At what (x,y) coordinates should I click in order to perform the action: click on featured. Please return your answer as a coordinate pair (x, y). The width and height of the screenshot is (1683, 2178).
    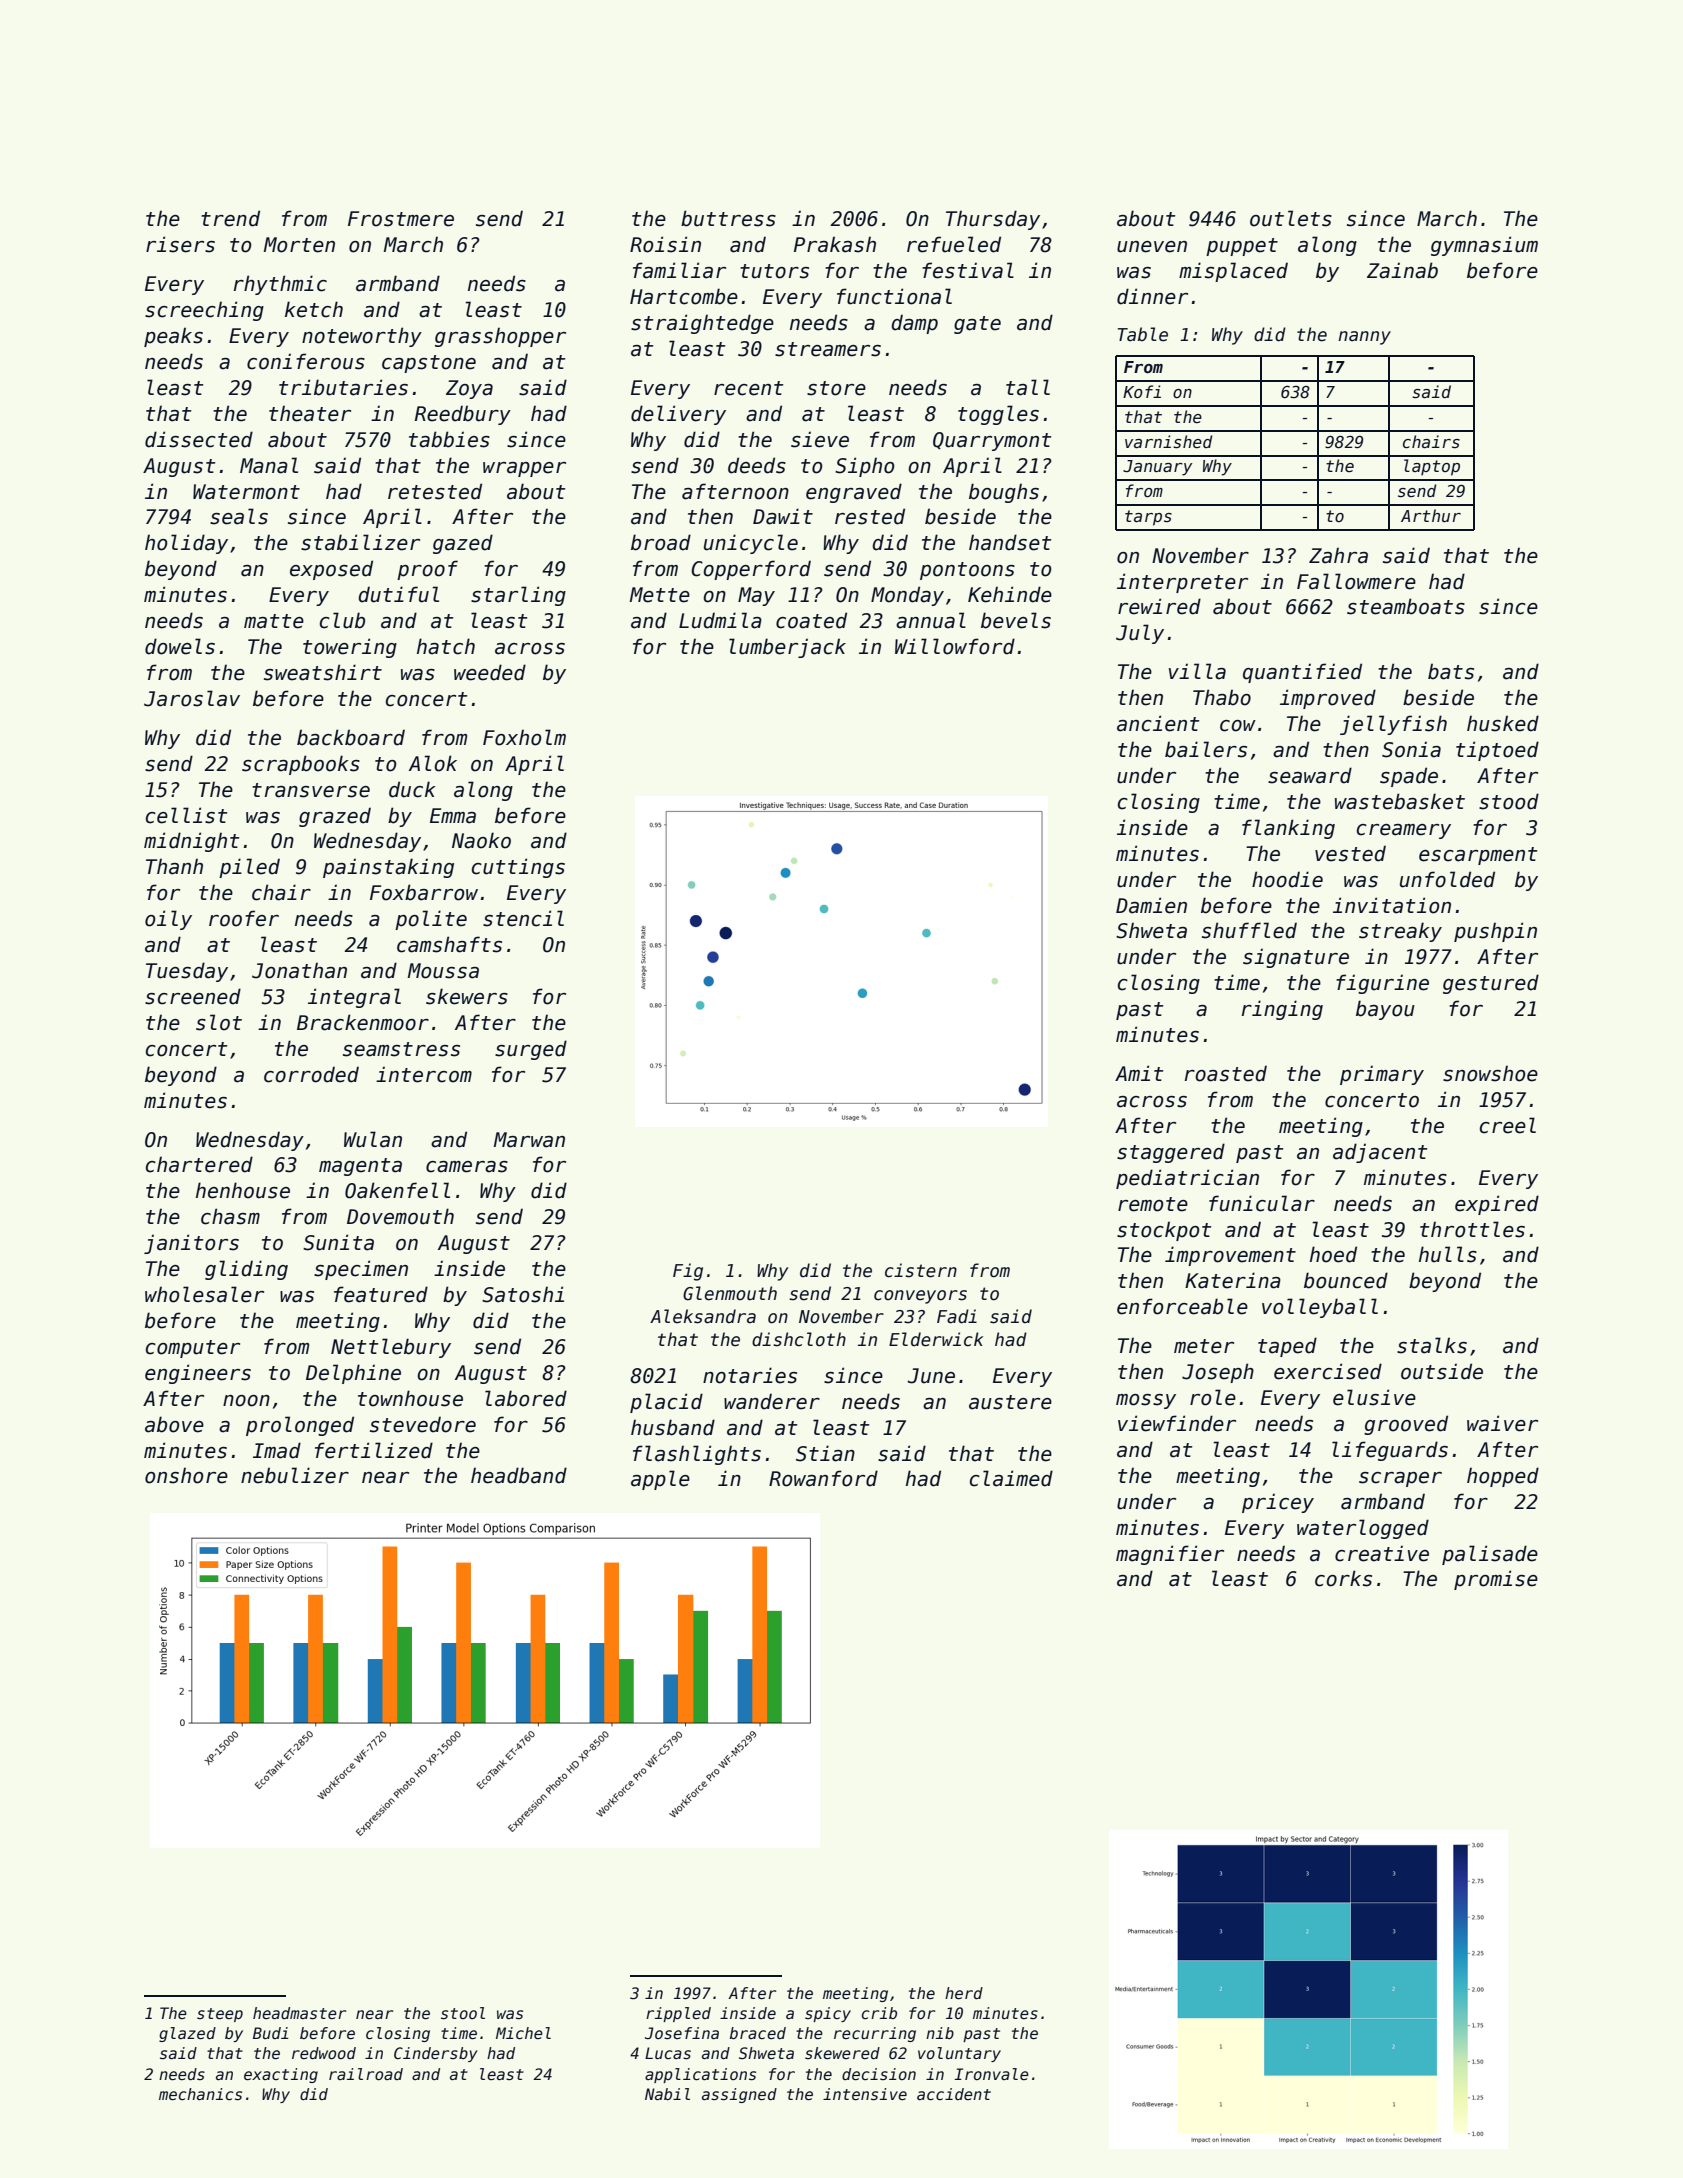
    Looking at the image, I should click on (381, 1294).
